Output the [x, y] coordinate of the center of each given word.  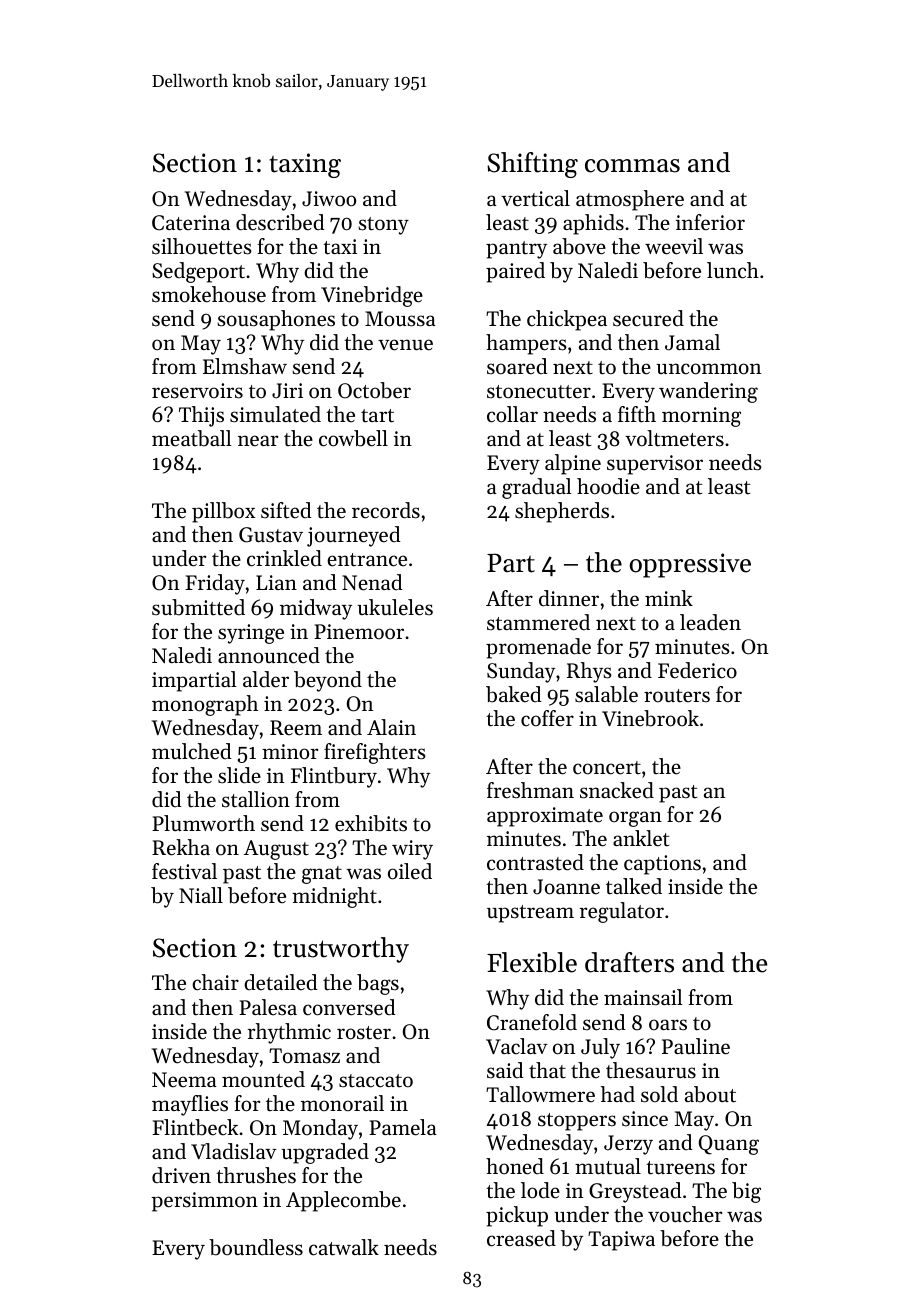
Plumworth [203, 823]
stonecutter [539, 392]
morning [701, 417]
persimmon [204, 1202]
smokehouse [209, 294]
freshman [530, 790]
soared [517, 366]
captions [662, 865]
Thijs [201, 416]
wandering [708, 392]
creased [521, 1238]
